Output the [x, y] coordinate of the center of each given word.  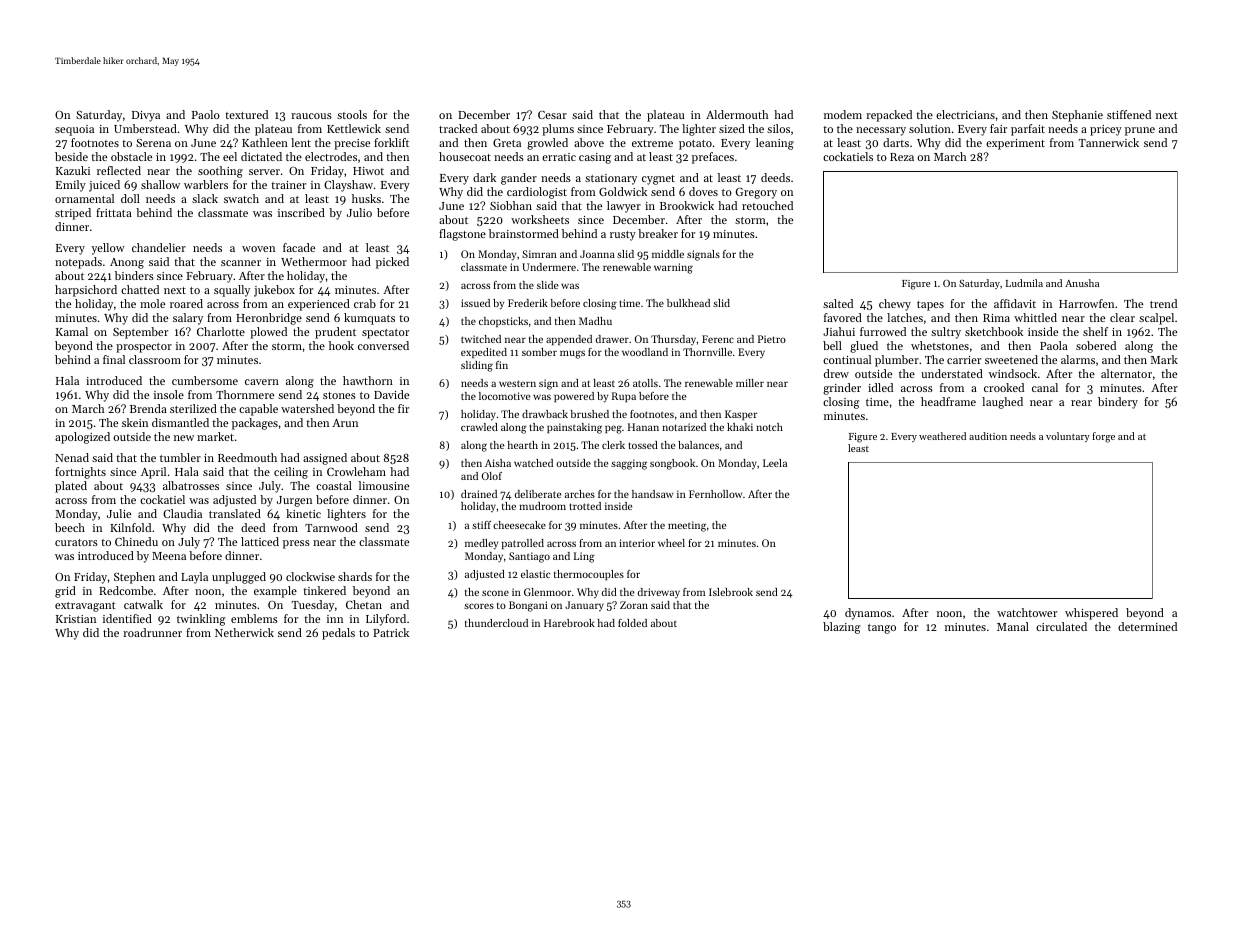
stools [352, 114]
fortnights [80, 473]
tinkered [324, 590]
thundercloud [496, 623]
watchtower [1027, 612]
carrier [964, 360]
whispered [1091, 614]
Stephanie [1077, 116]
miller [750, 383]
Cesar [552, 115]
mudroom [542, 506]
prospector [144, 348]
